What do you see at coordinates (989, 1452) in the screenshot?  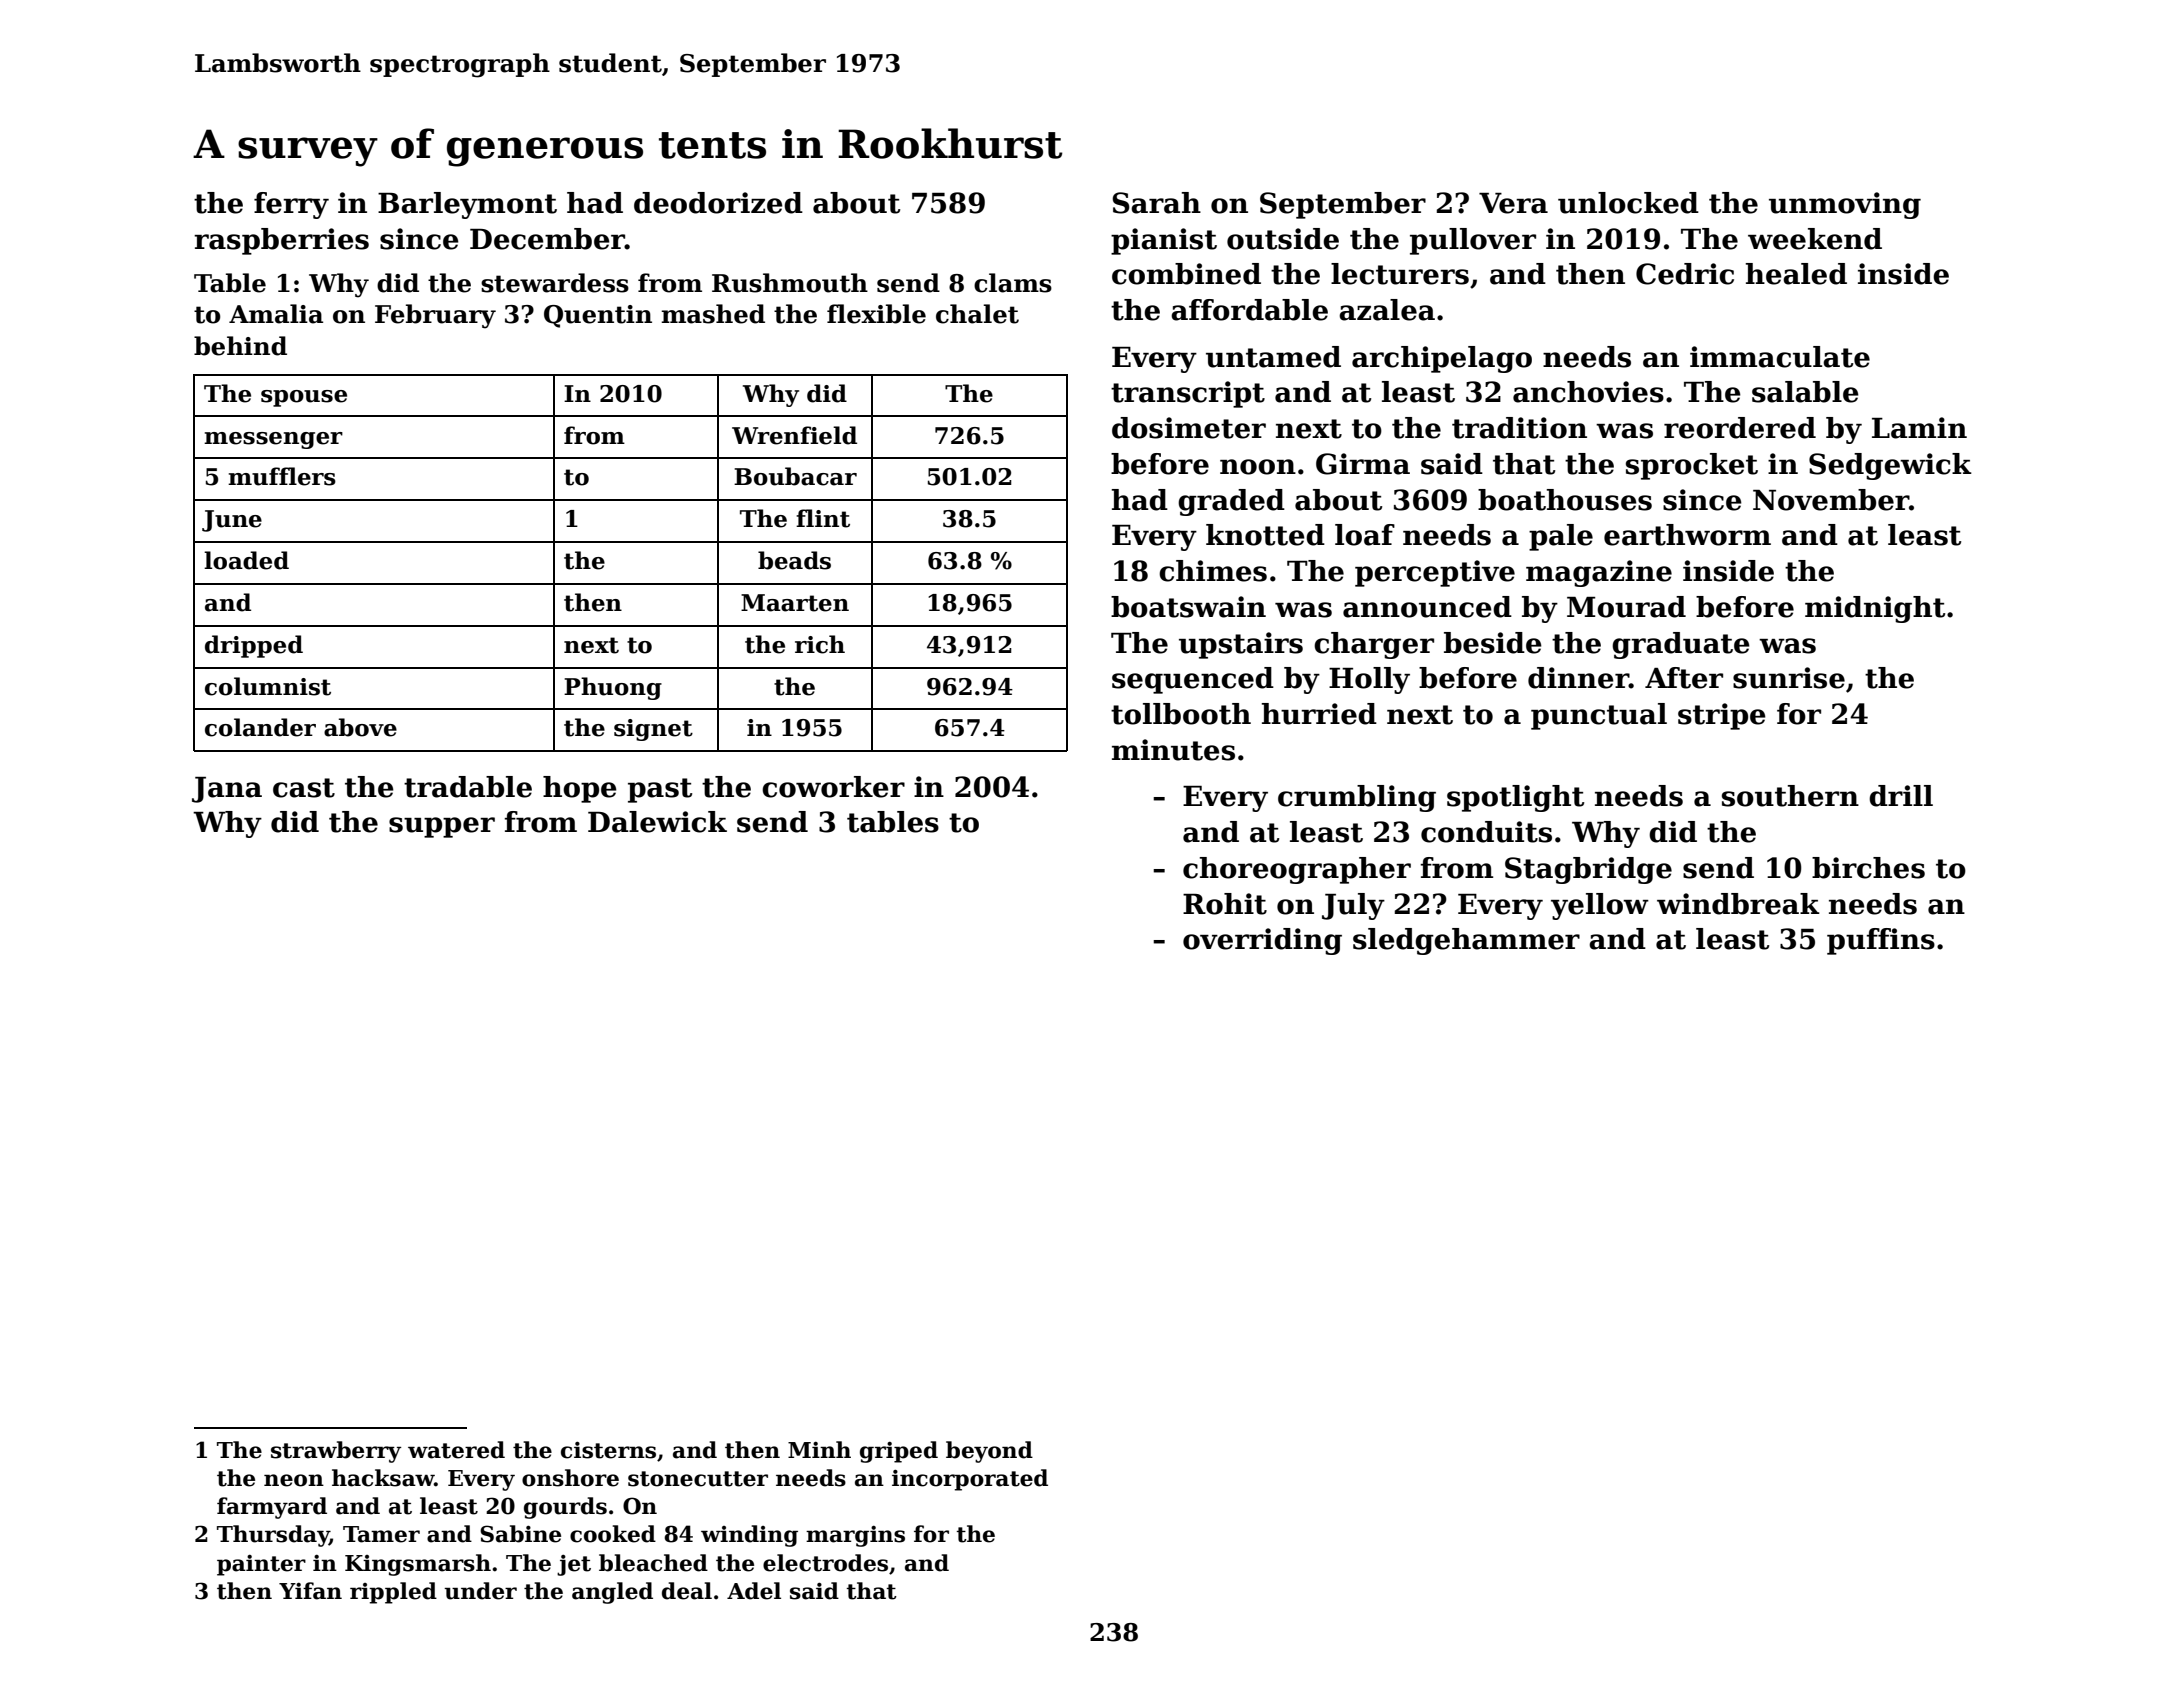 I see `beyond` at bounding box center [989, 1452].
